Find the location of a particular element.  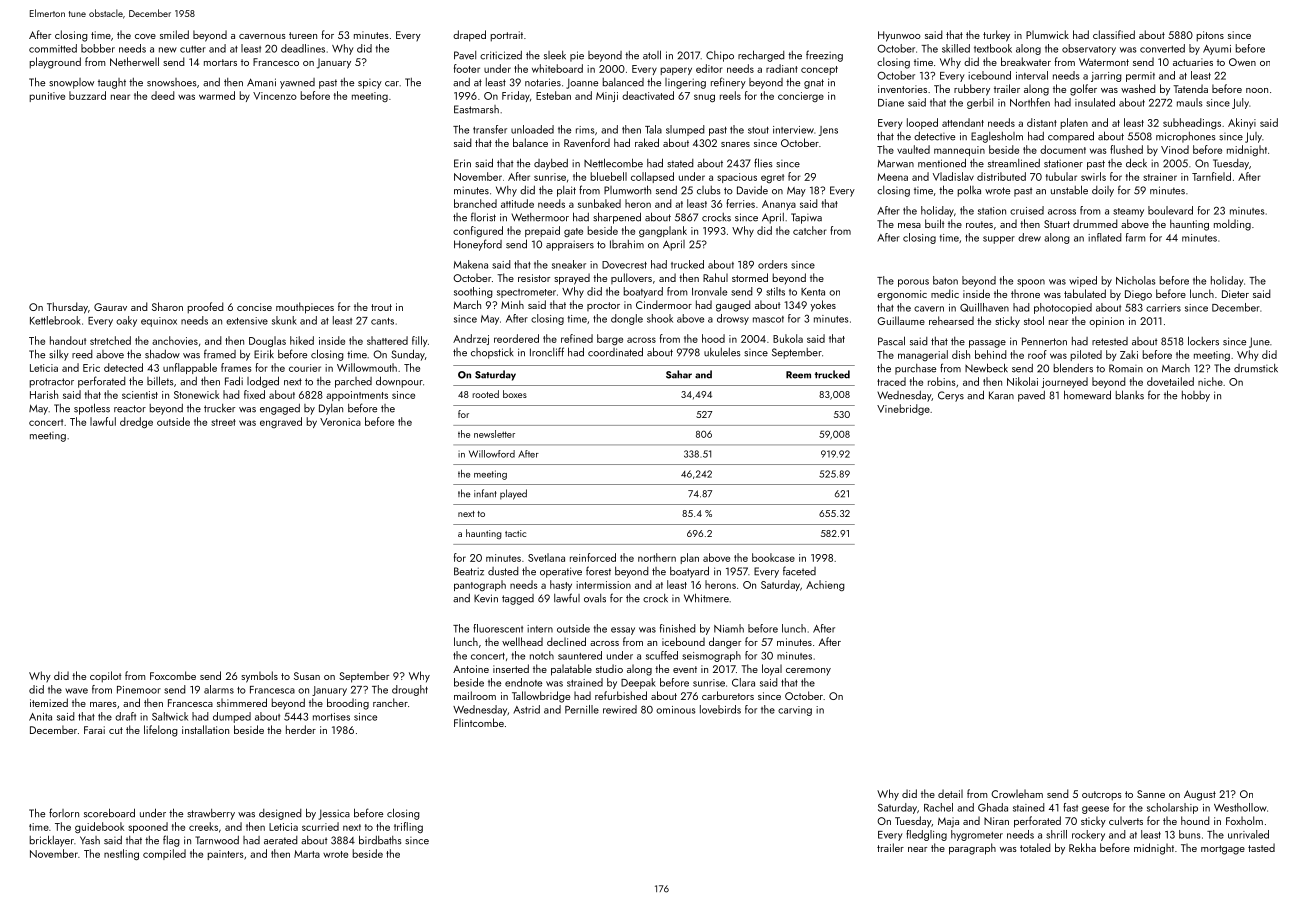

blanks is located at coordinates (1130, 395).
